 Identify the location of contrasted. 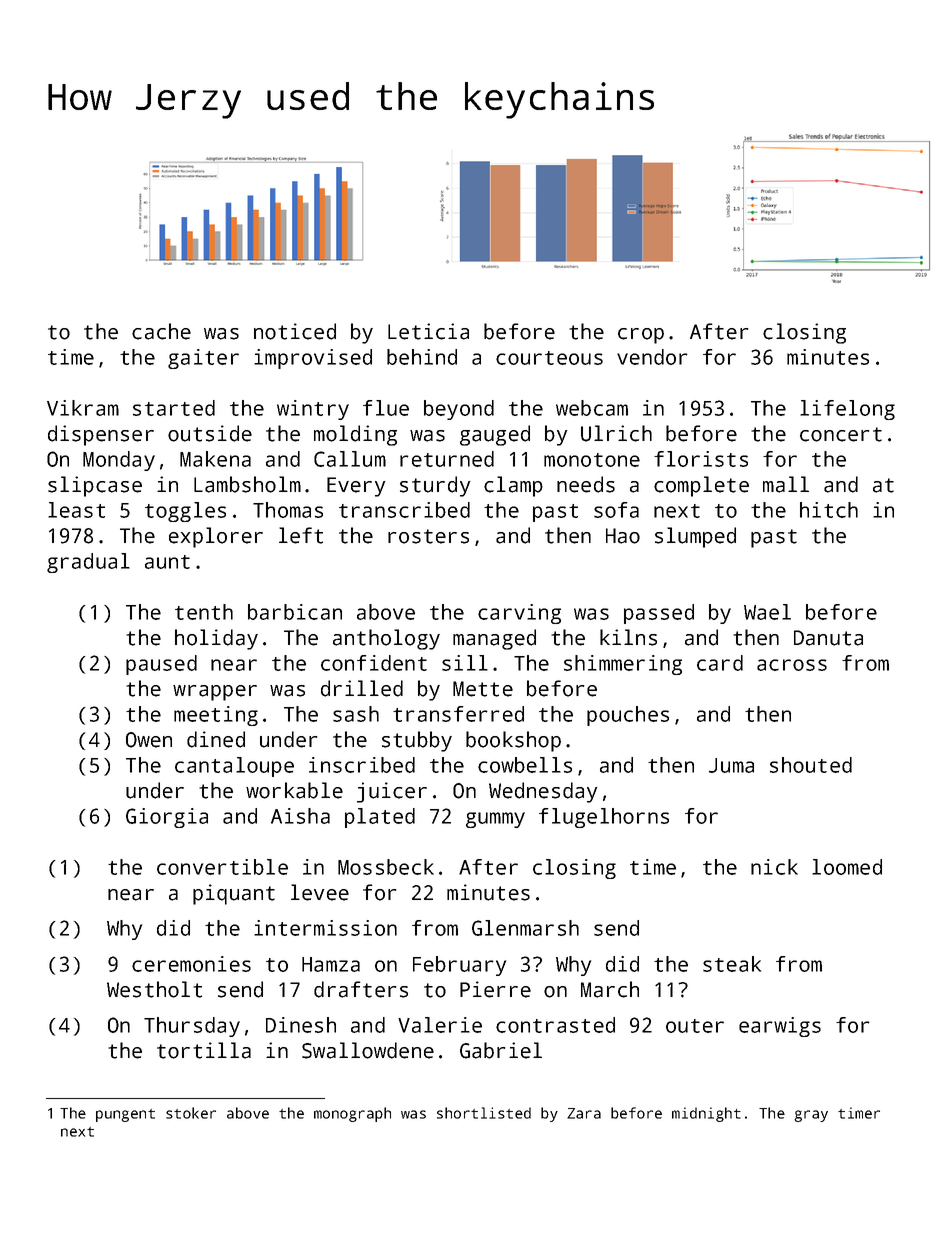
(555, 1025).
